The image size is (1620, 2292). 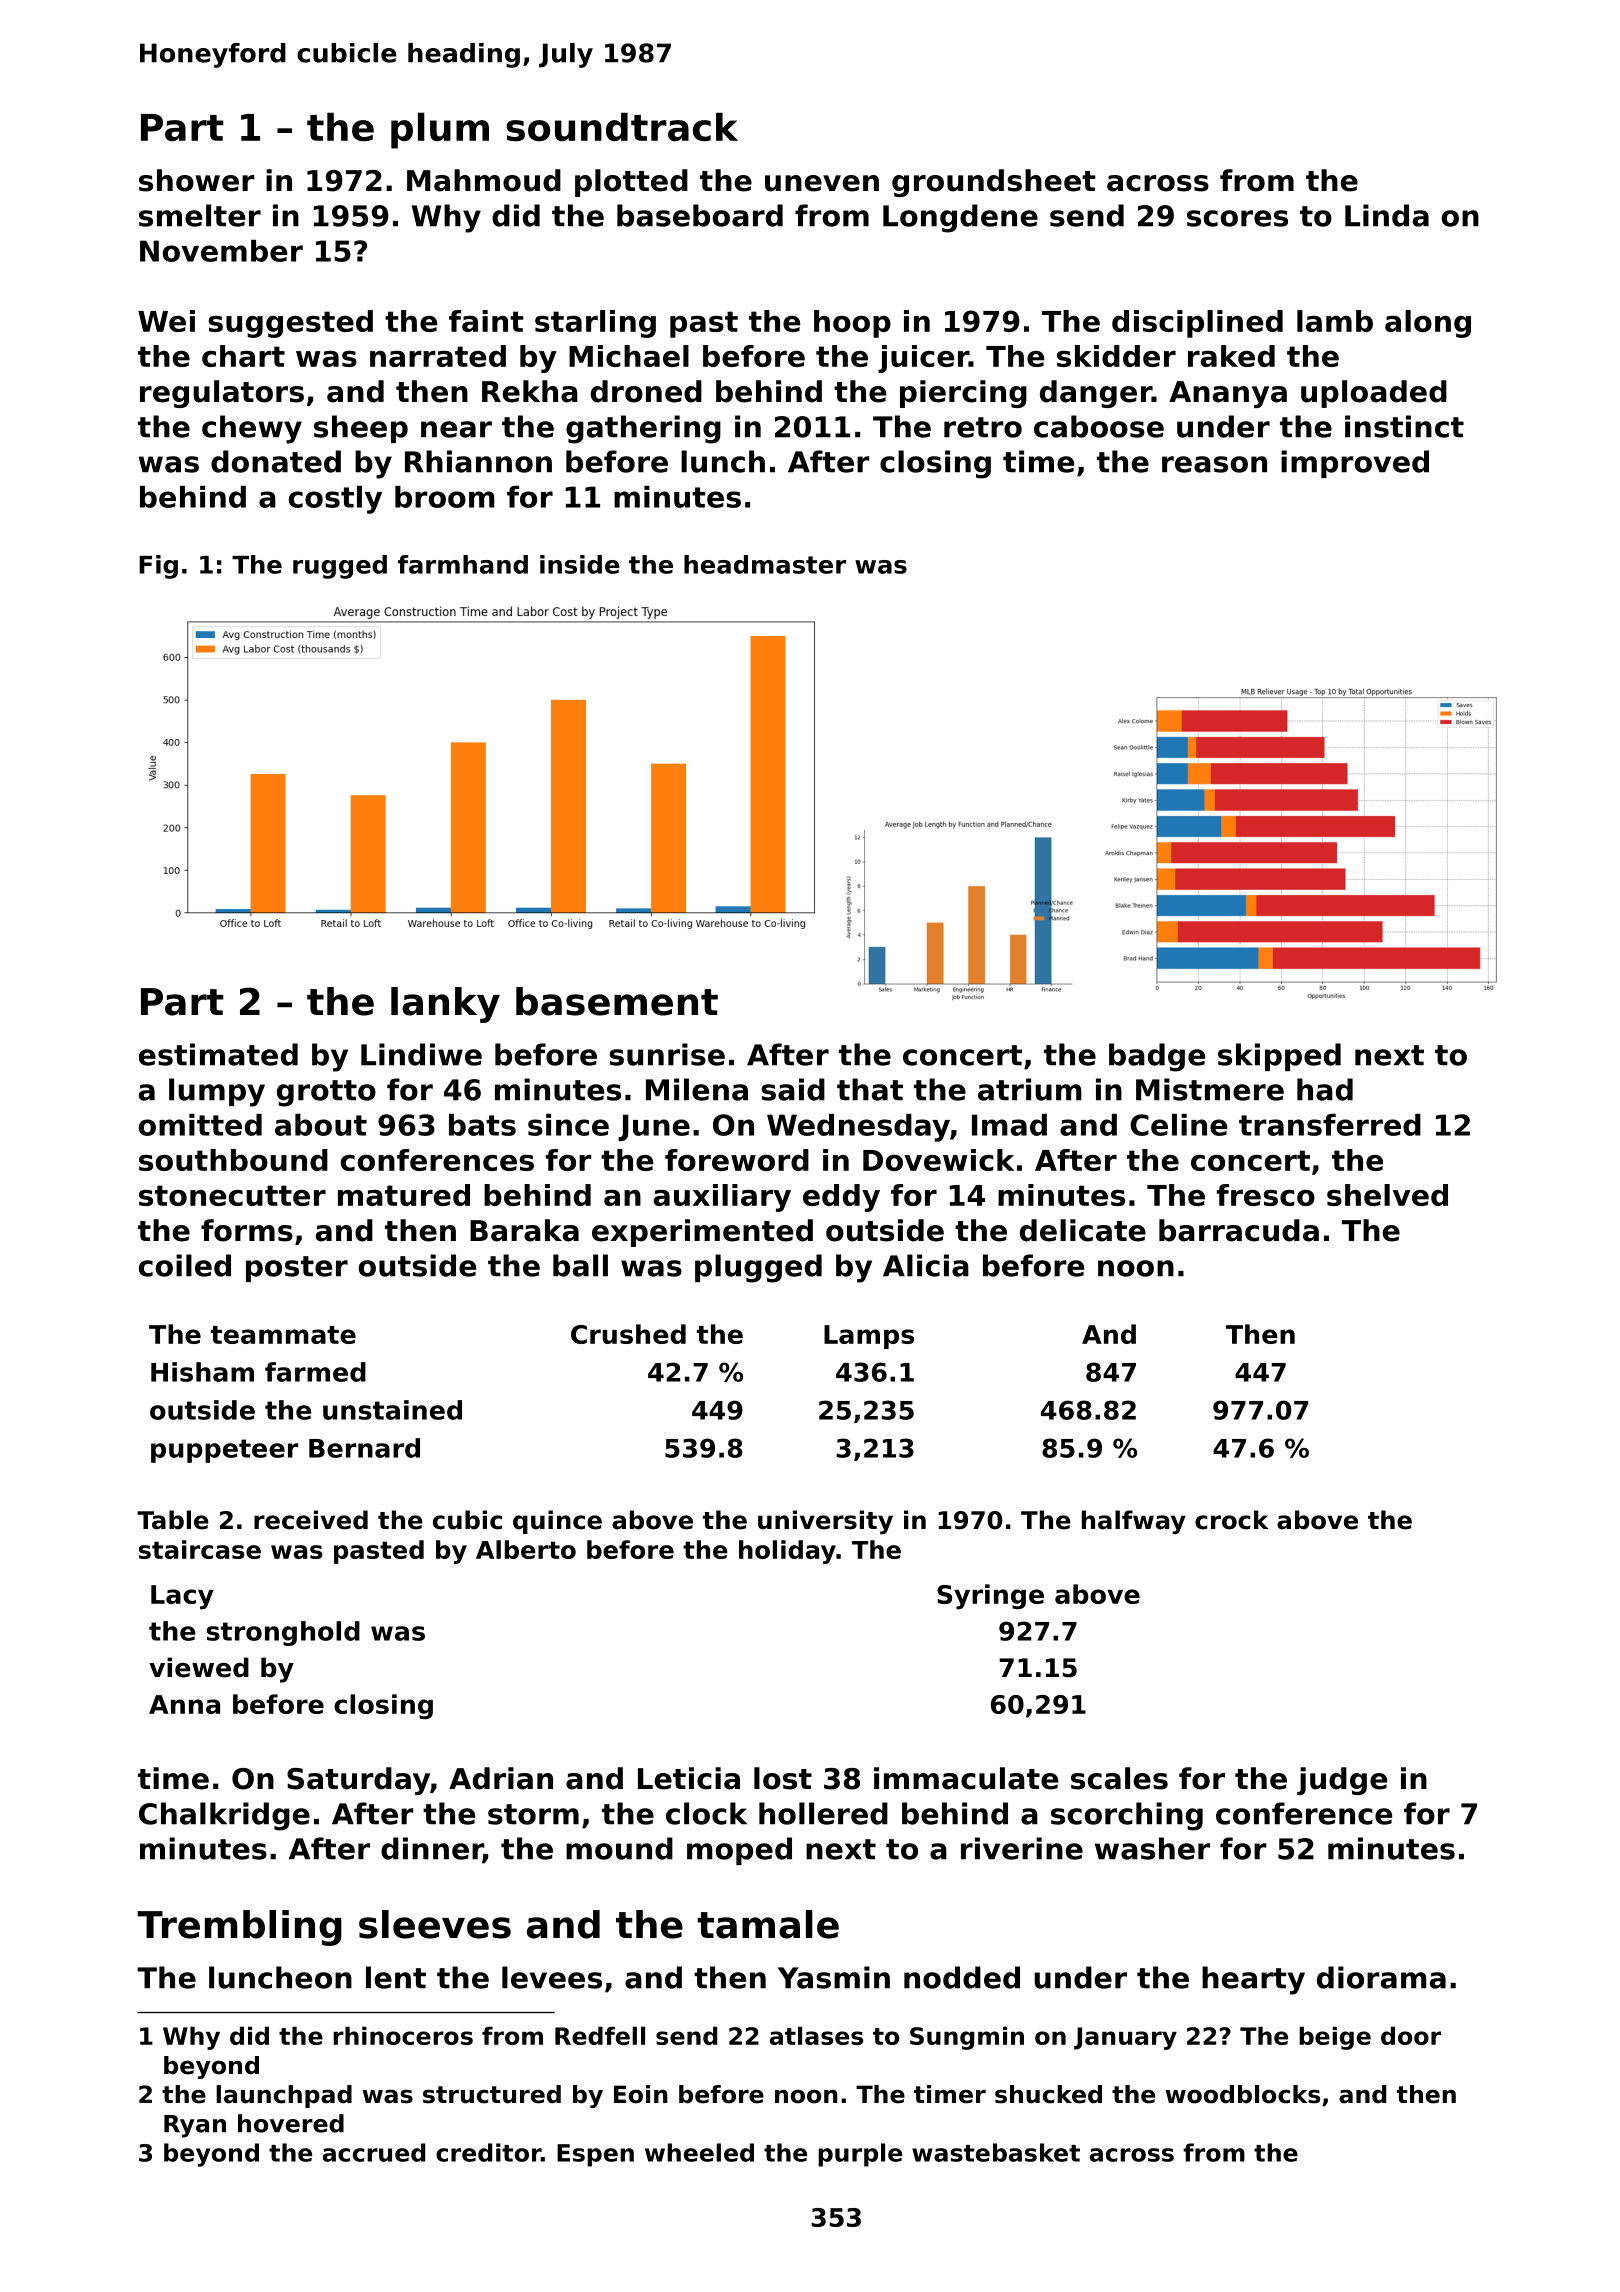 I want to click on narrated, so click(x=438, y=356).
